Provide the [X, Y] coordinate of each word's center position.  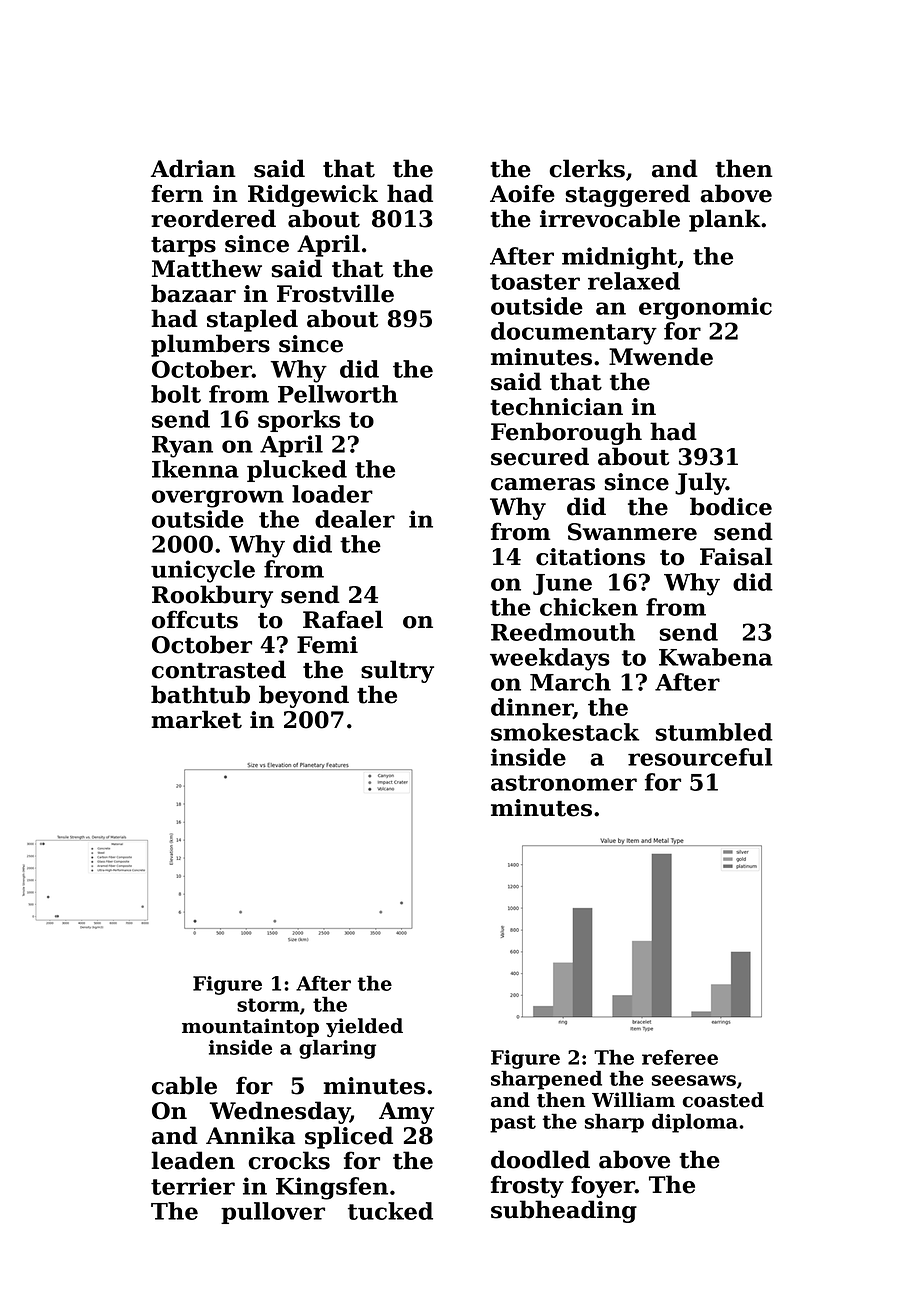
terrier [193, 1186]
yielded [364, 1027]
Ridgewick [313, 195]
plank [725, 220]
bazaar [193, 293]
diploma [695, 1123]
